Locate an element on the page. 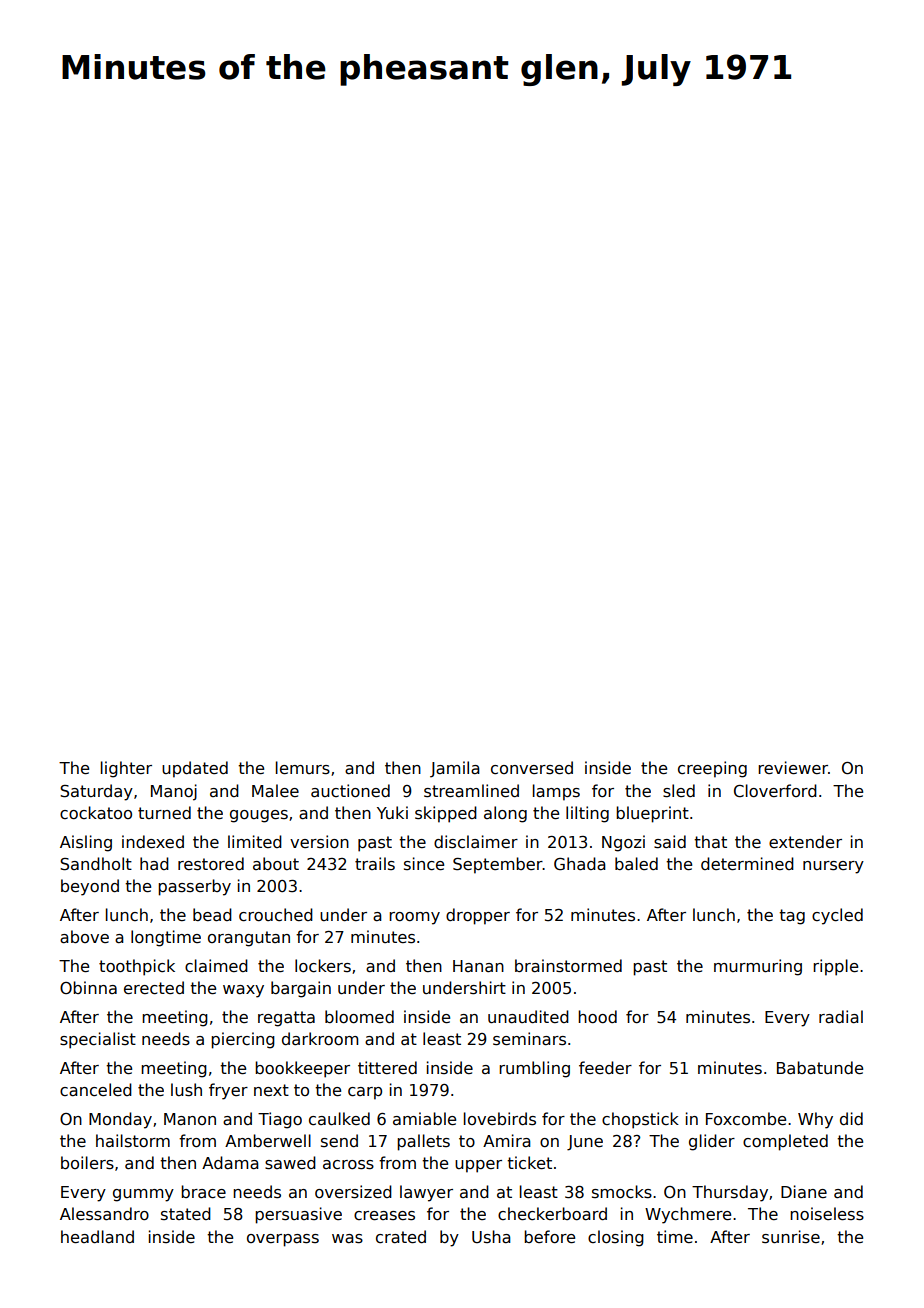 The width and height of the document is (924, 1308). overpass is located at coordinates (283, 1240).
